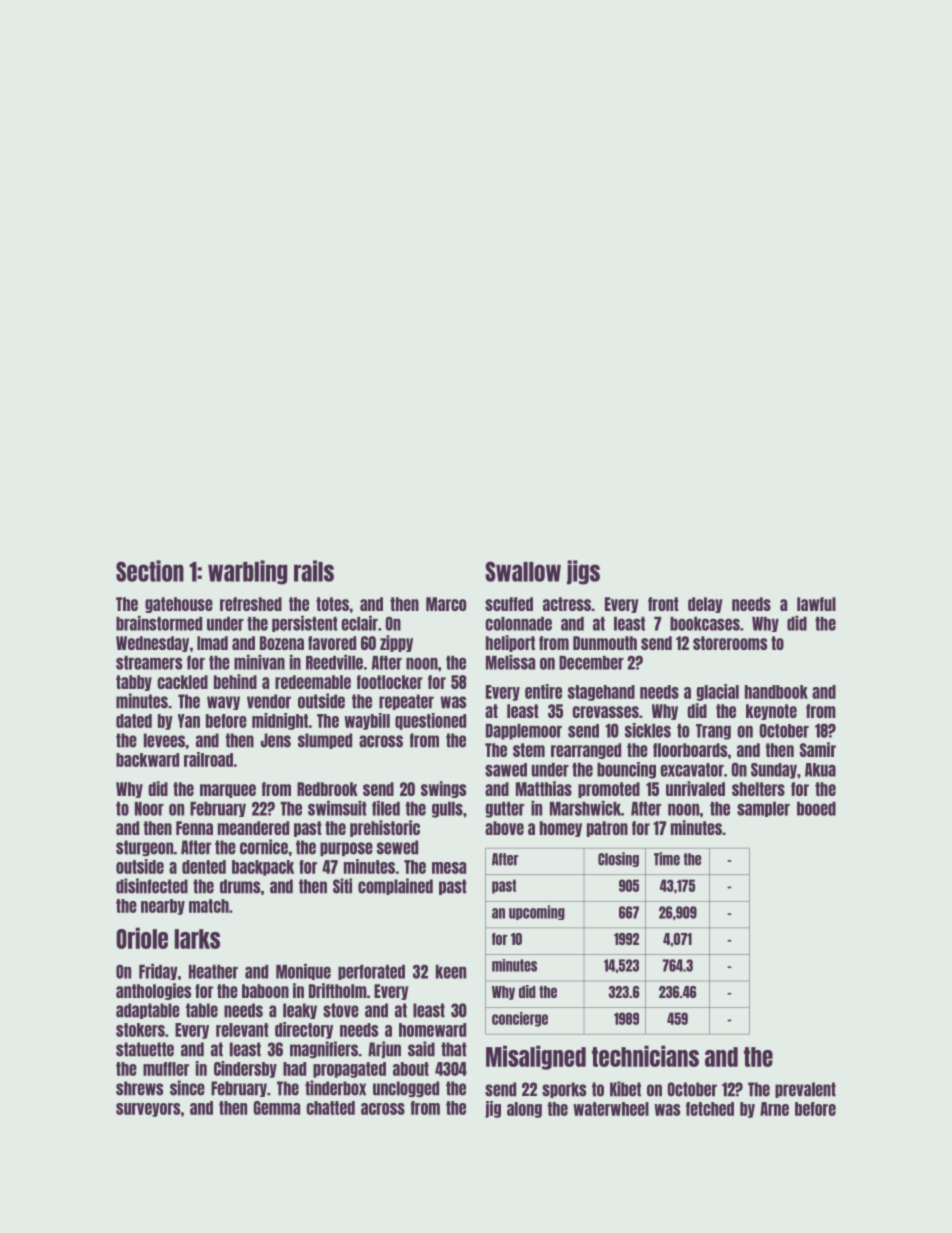 The width and height of the screenshot is (952, 1233). Describe the element at coordinates (692, 770) in the screenshot. I see `excavator` at that location.
